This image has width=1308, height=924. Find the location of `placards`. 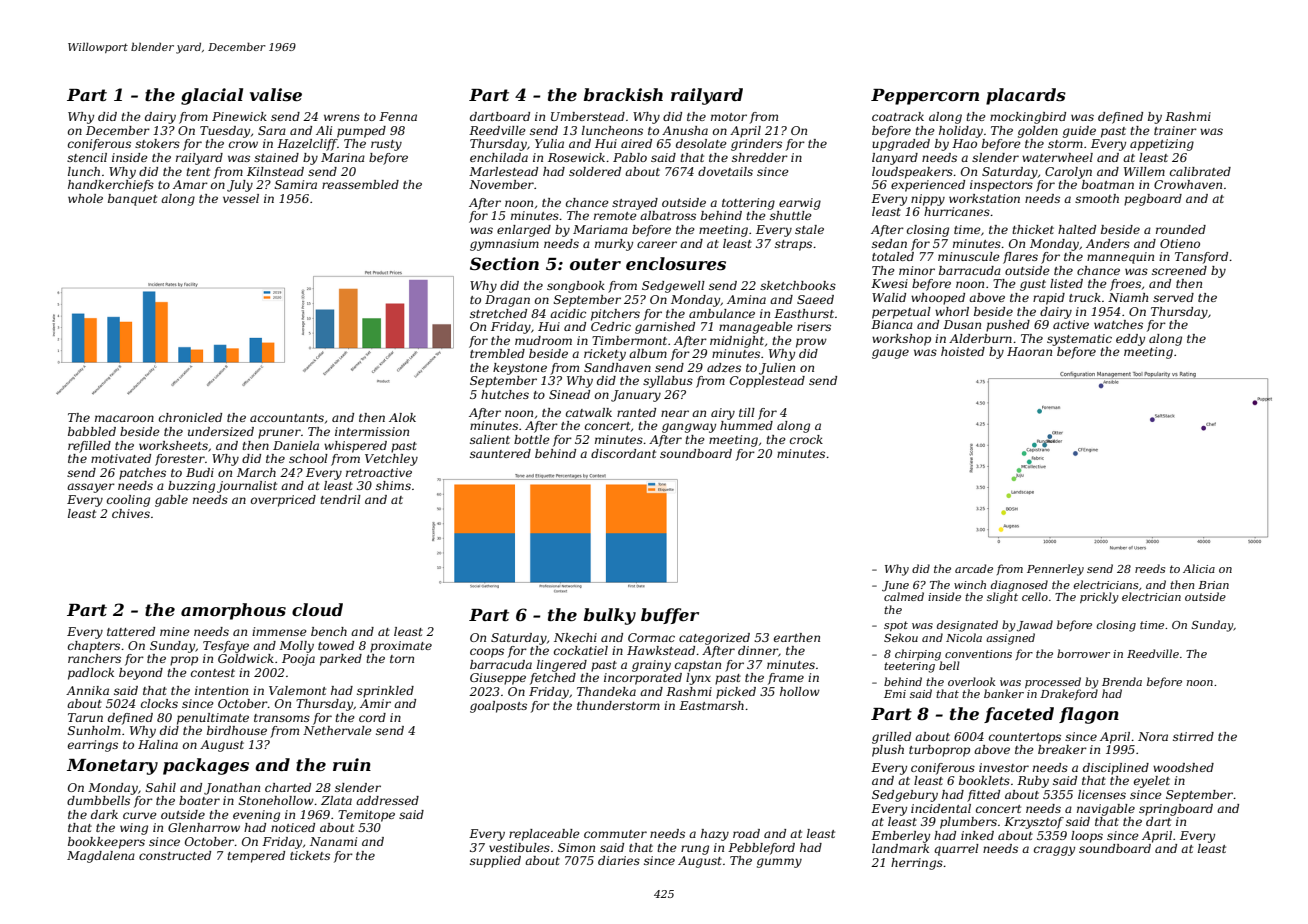

placards is located at coordinates (1026, 96).
